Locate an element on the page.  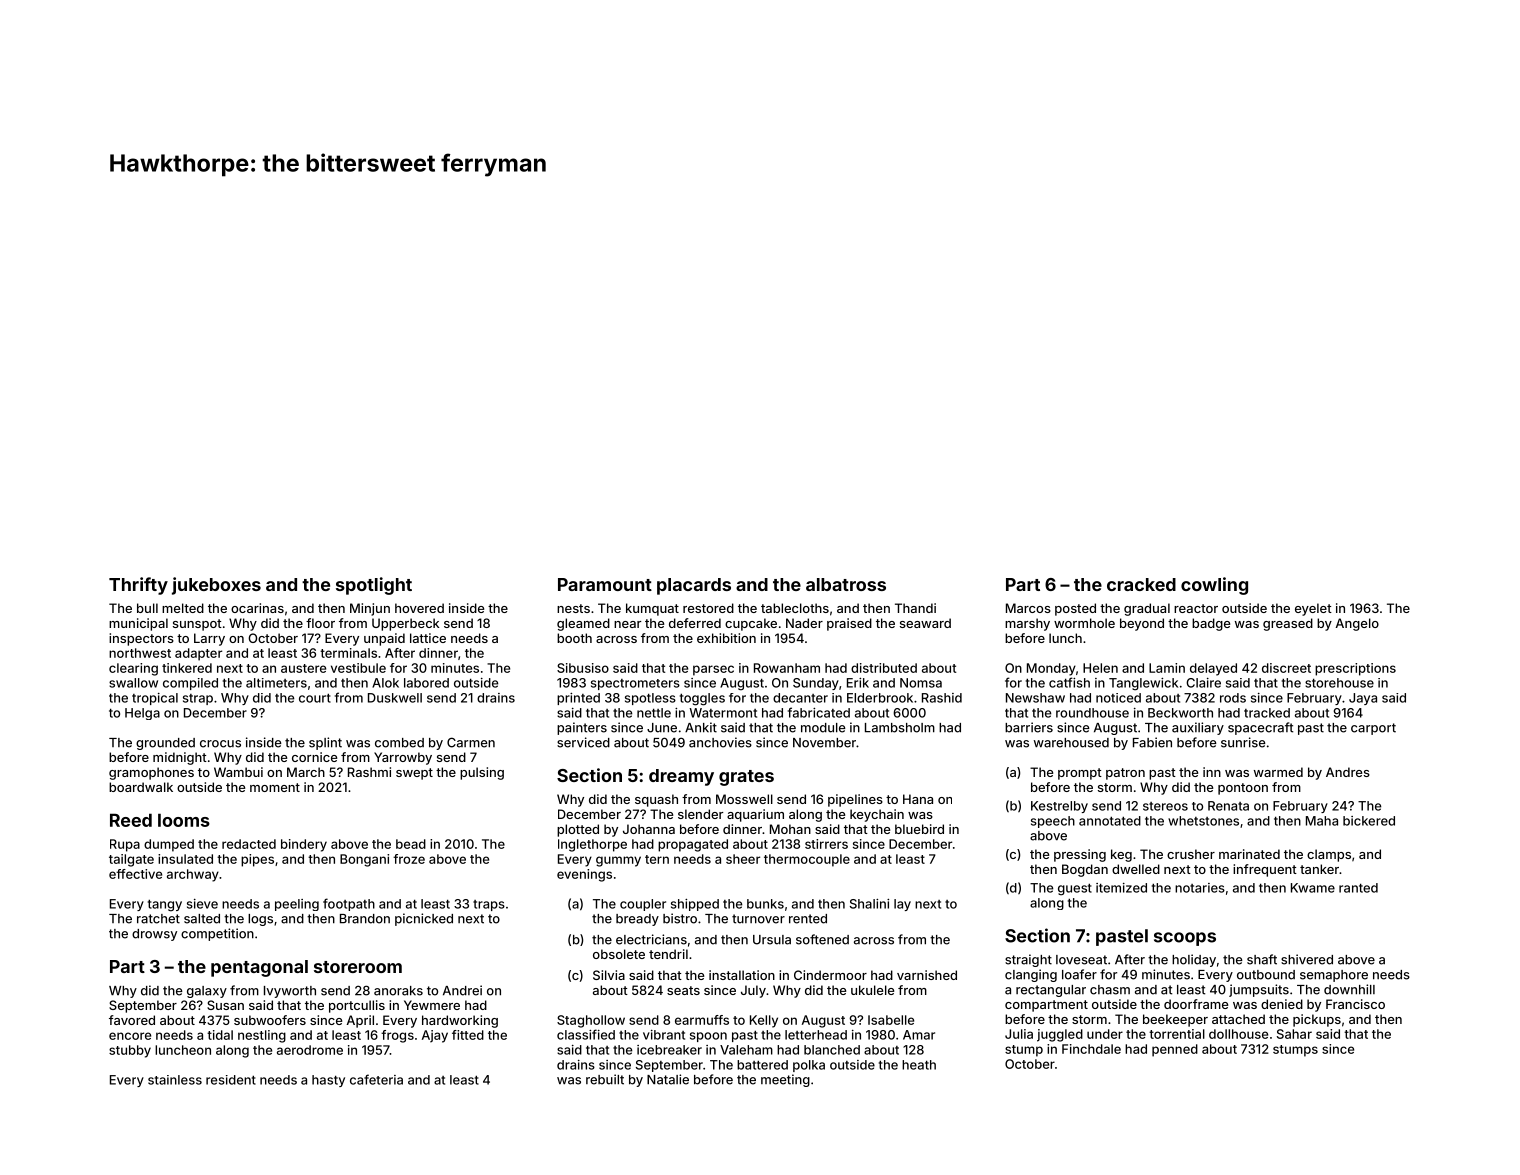
restored is located at coordinates (708, 608).
